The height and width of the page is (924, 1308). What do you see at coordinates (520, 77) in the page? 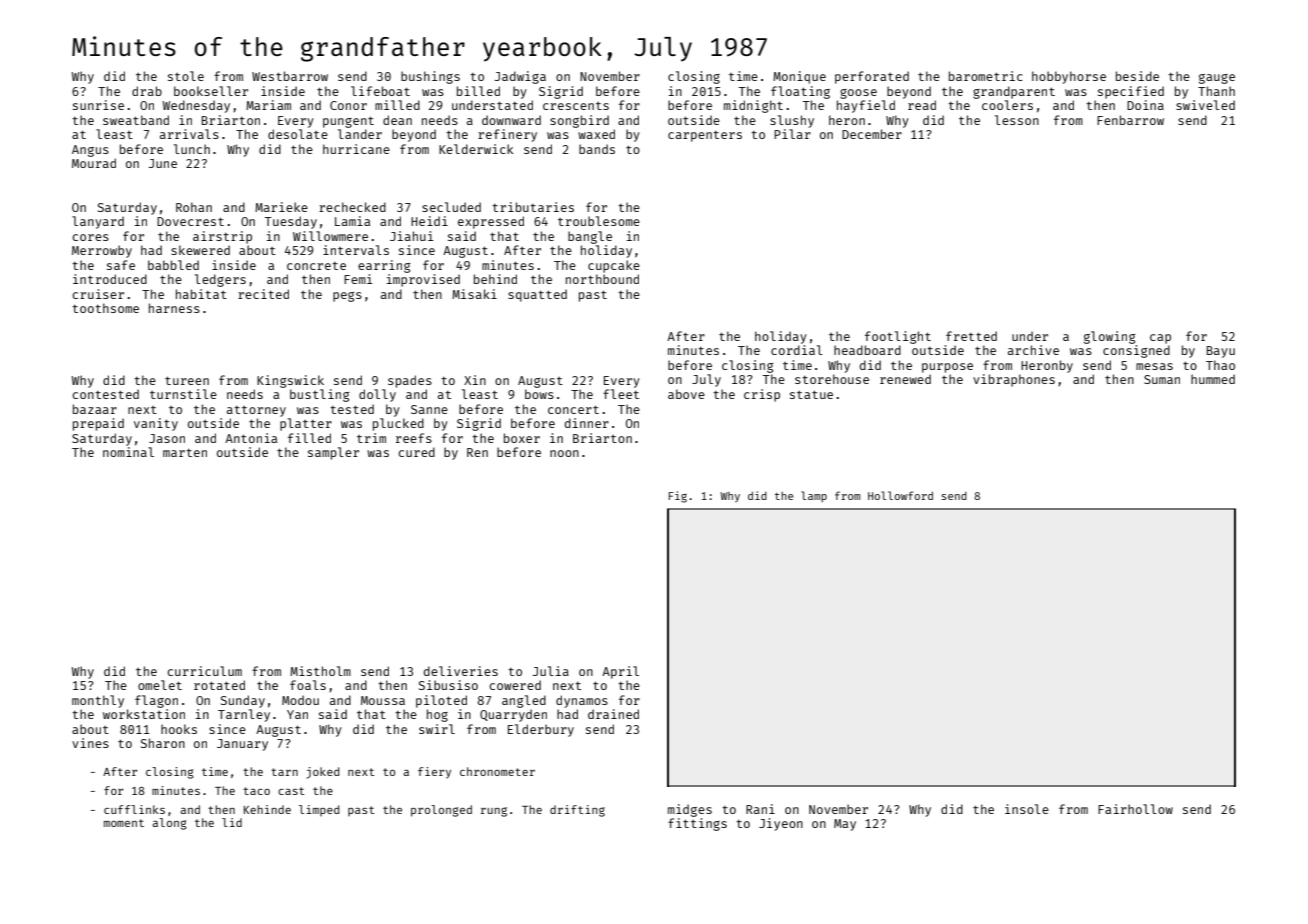
I see `Jadwiga` at bounding box center [520, 77].
